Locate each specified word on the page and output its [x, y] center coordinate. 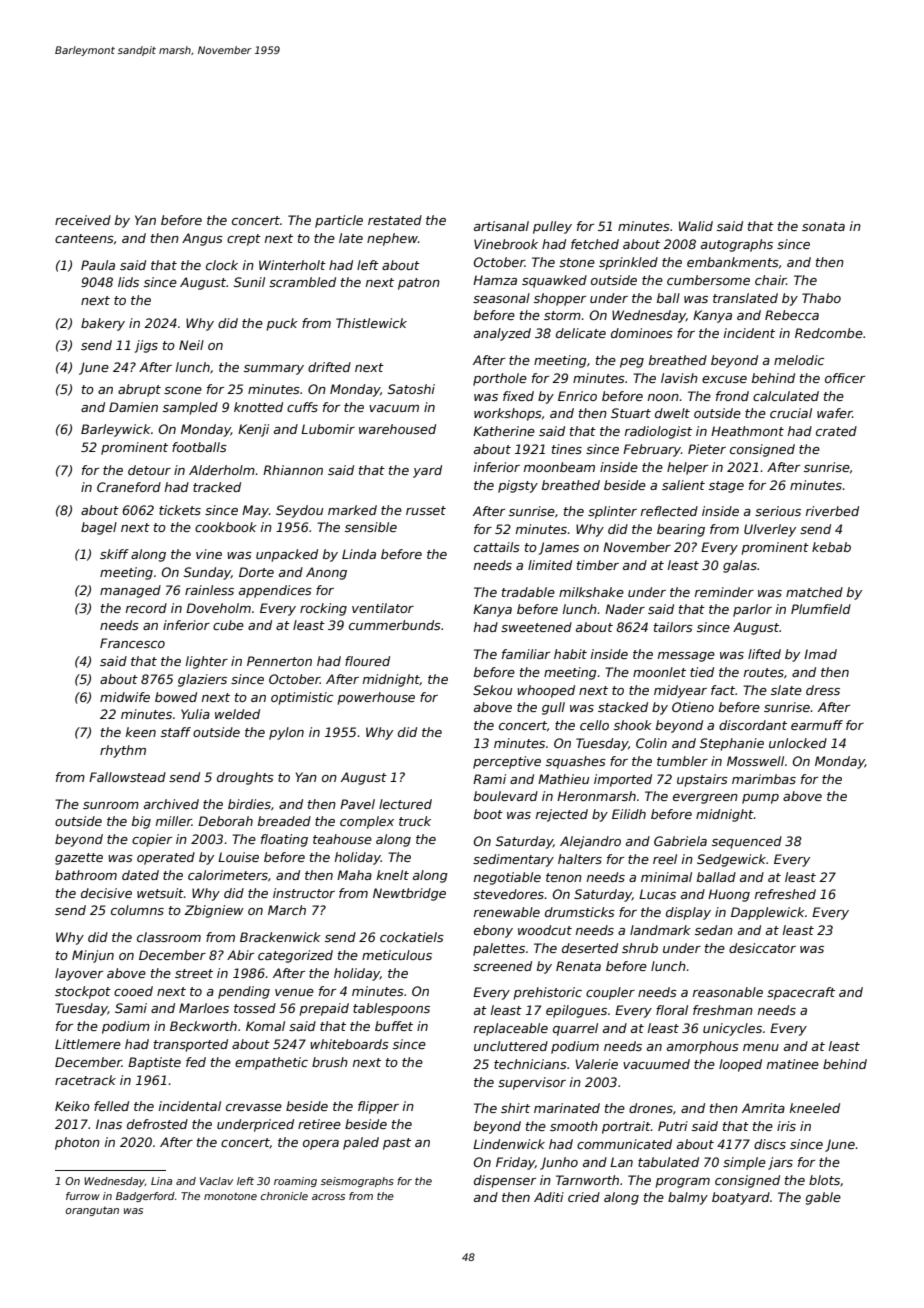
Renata [578, 966]
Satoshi [411, 389]
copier [152, 840]
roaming [295, 1182]
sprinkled [628, 263]
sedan [714, 930]
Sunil [249, 282]
